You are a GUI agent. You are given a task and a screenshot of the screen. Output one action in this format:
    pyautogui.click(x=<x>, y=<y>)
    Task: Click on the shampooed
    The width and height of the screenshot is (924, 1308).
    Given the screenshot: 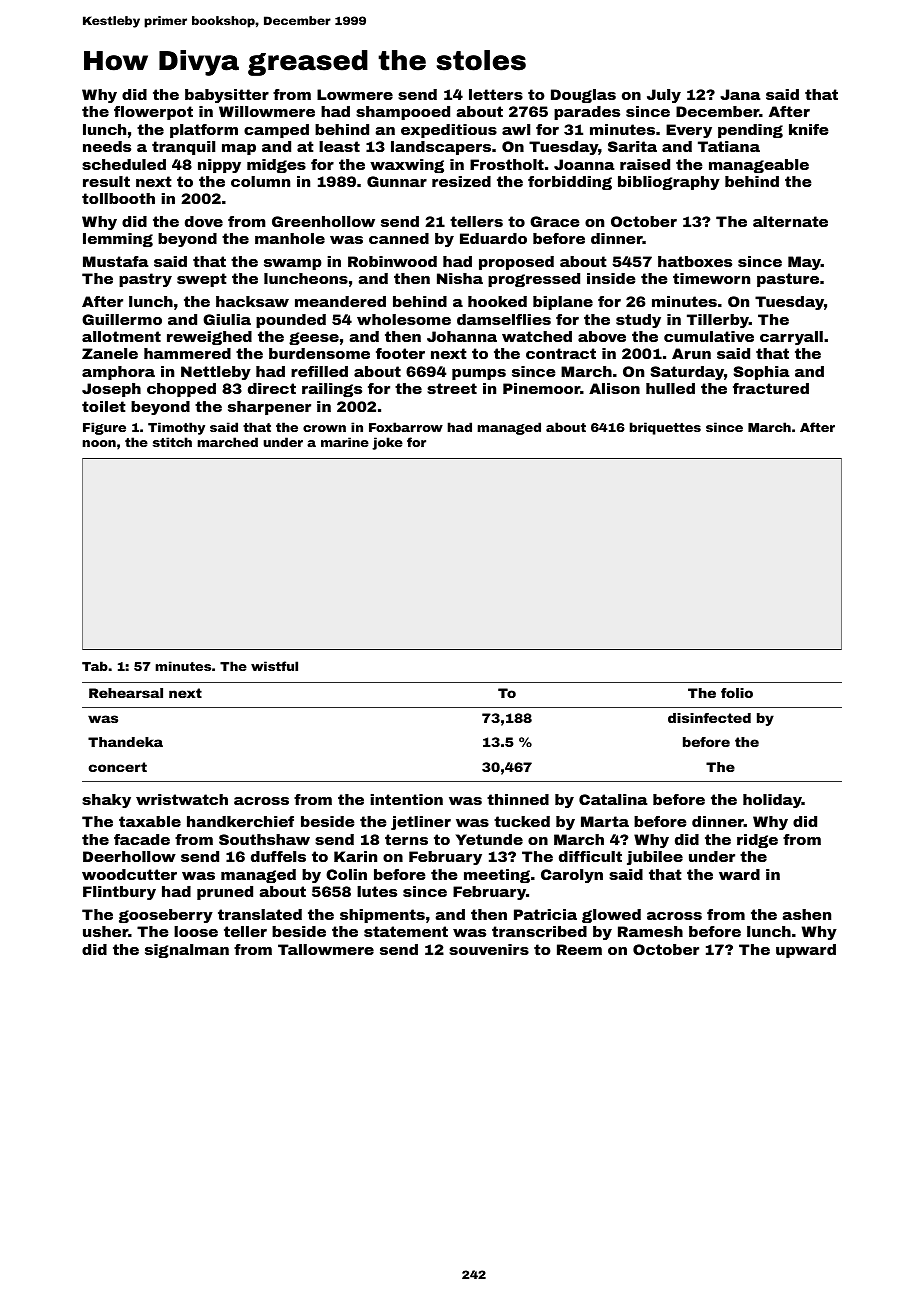 What is the action you would take?
    pyautogui.click(x=403, y=113)
